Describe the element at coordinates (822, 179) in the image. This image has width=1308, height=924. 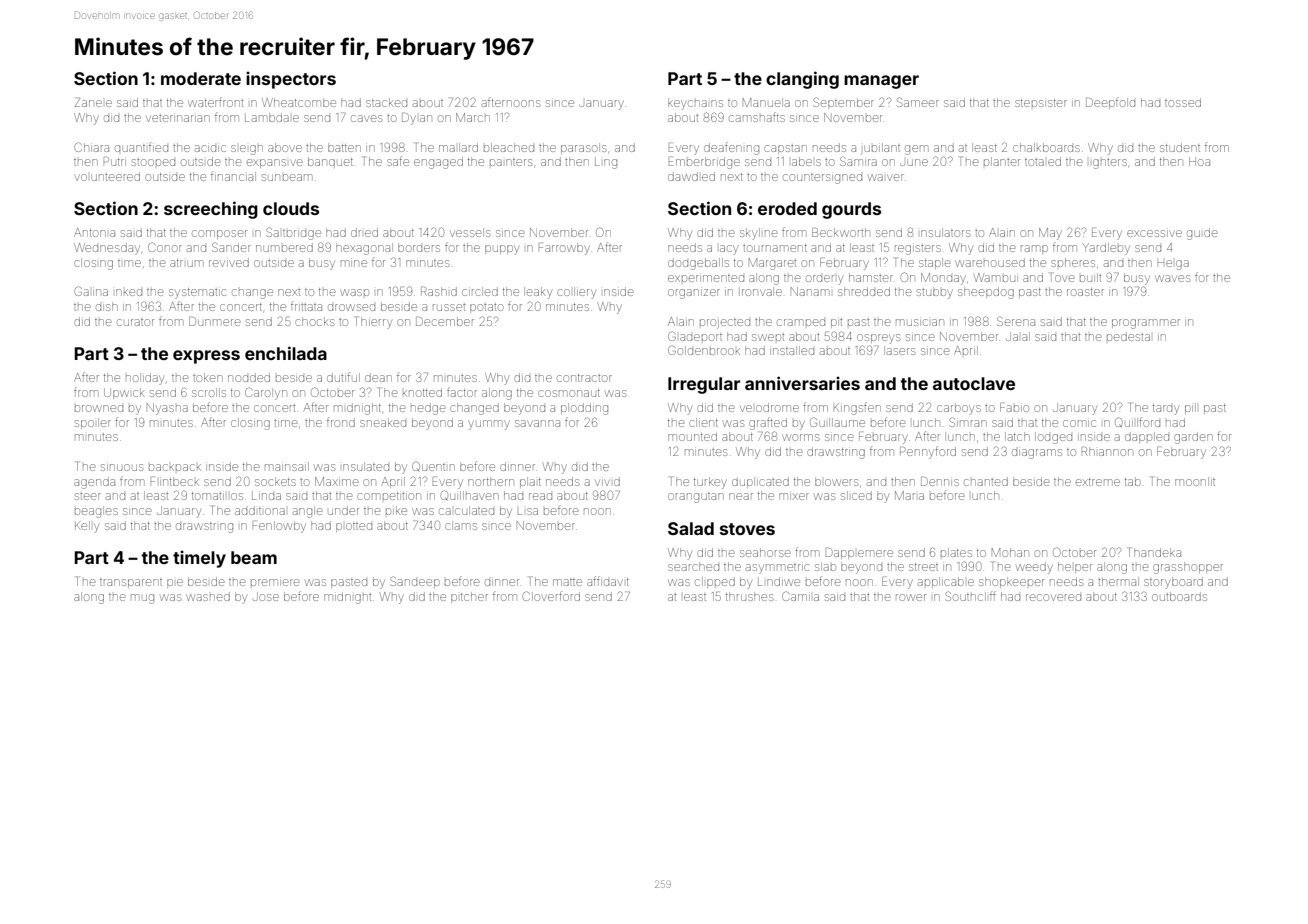
I see `countersigned` at that location.
